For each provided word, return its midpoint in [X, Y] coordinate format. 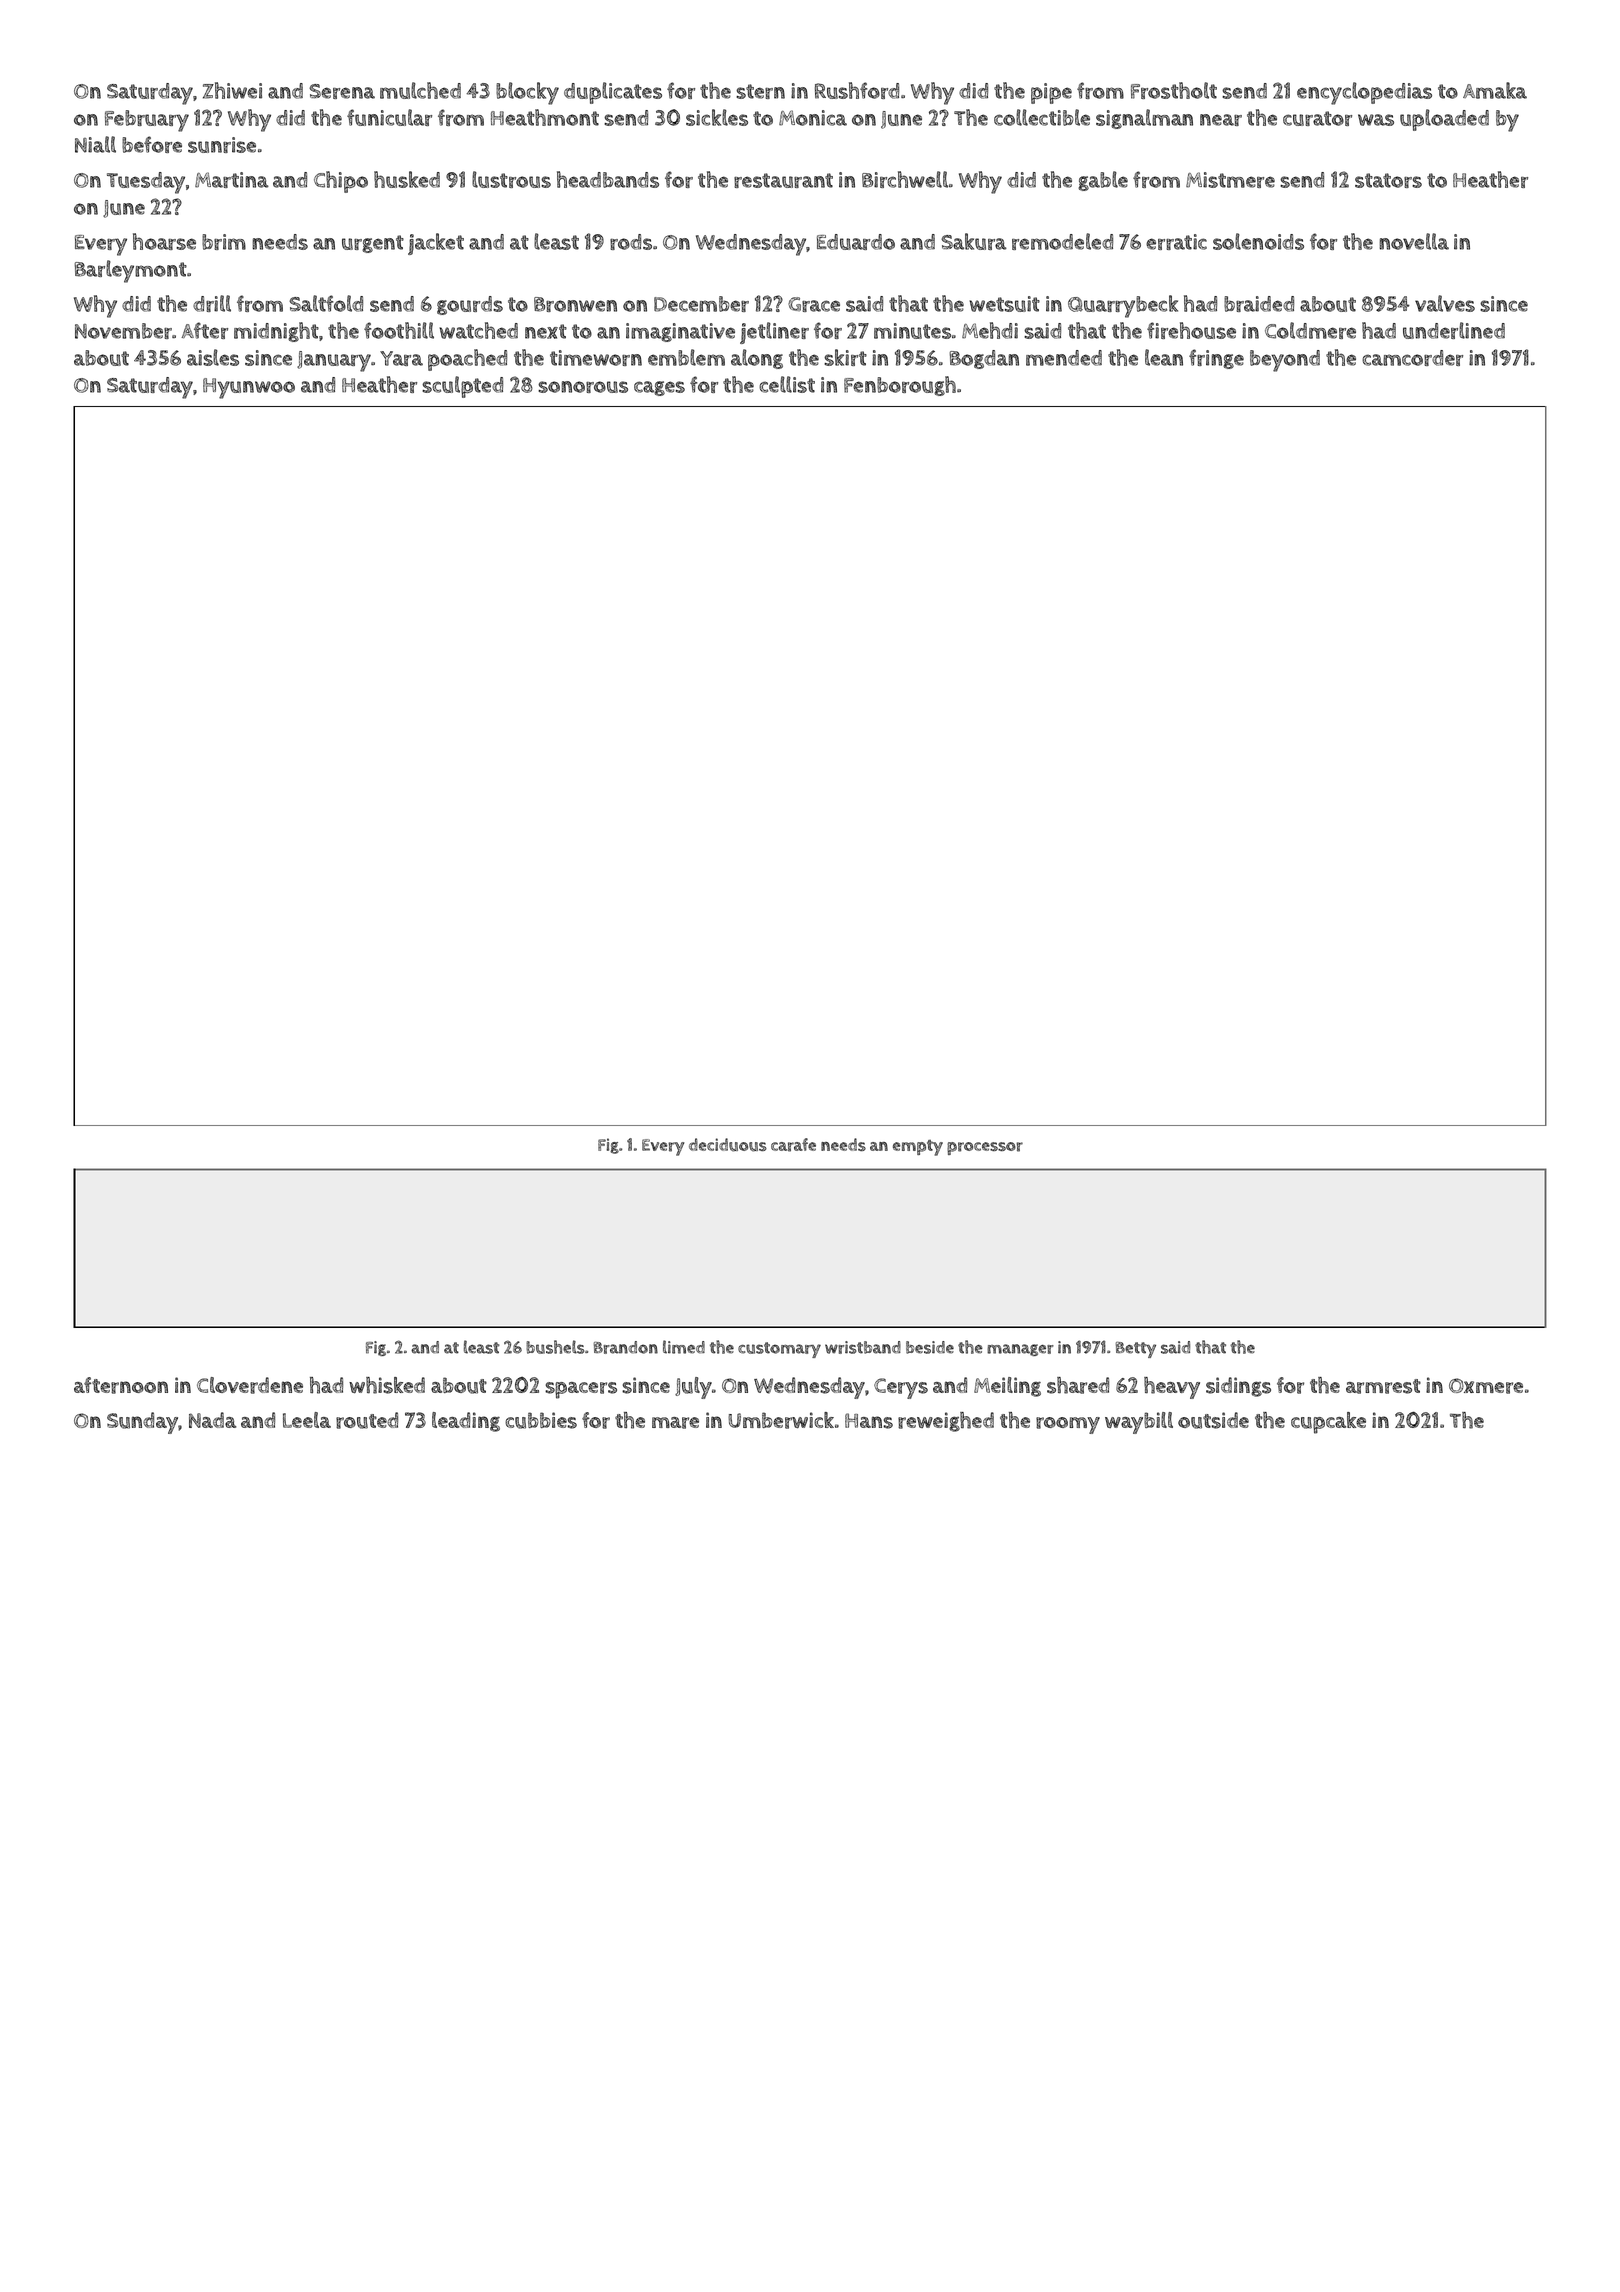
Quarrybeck [1123, 306]
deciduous [728, 1145]
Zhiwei [232, 90]
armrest [1383, 1386]
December [701, 304]
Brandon [626, 1347]
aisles [213, 357]
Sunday [143, 1423]
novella [1414, 241]
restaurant [783, 180]
